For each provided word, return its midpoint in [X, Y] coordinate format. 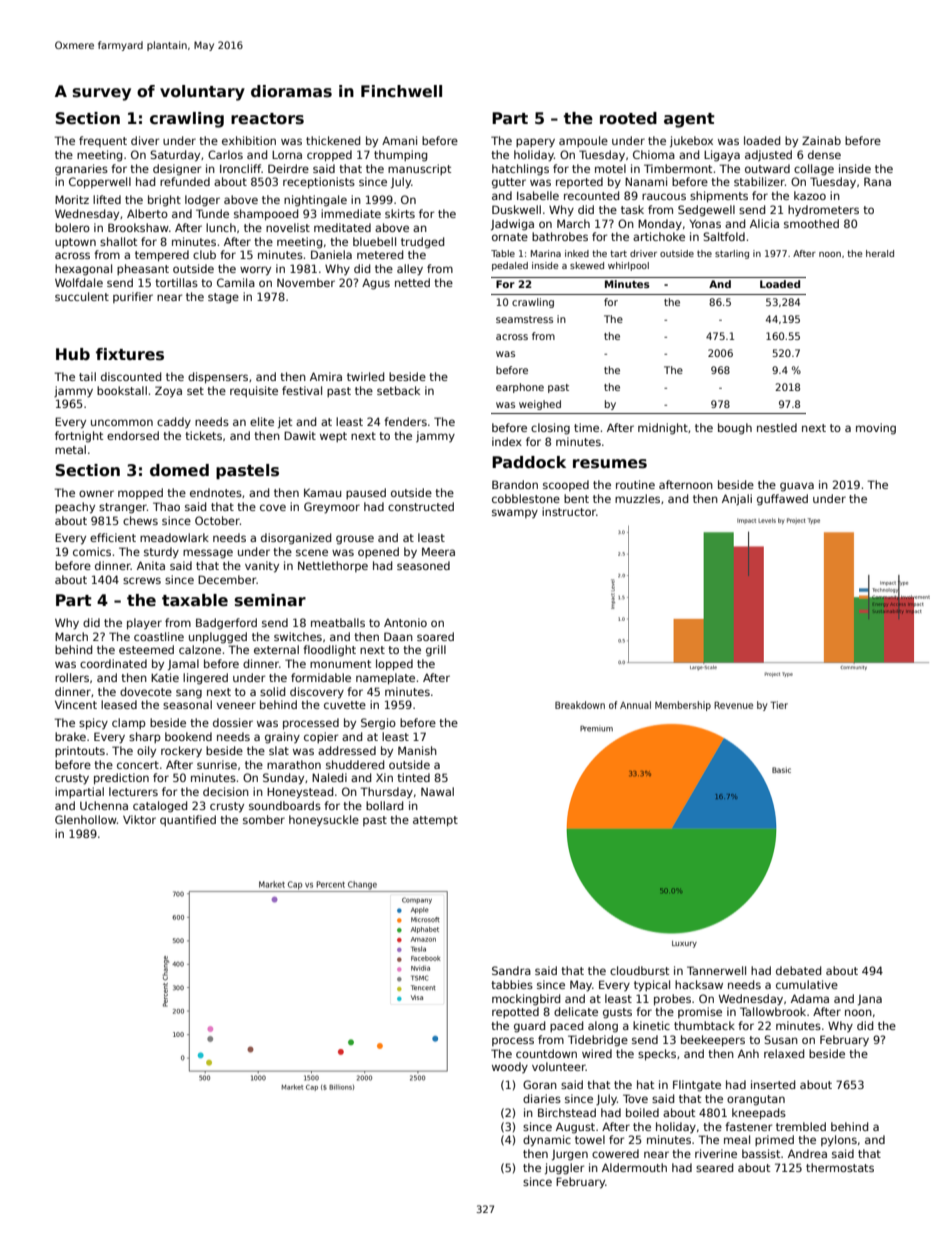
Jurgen [570, 1155]
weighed [540, 405]
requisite [254, 391]
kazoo [810, 195]
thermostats [840, 1167]
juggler [564, 1169]
